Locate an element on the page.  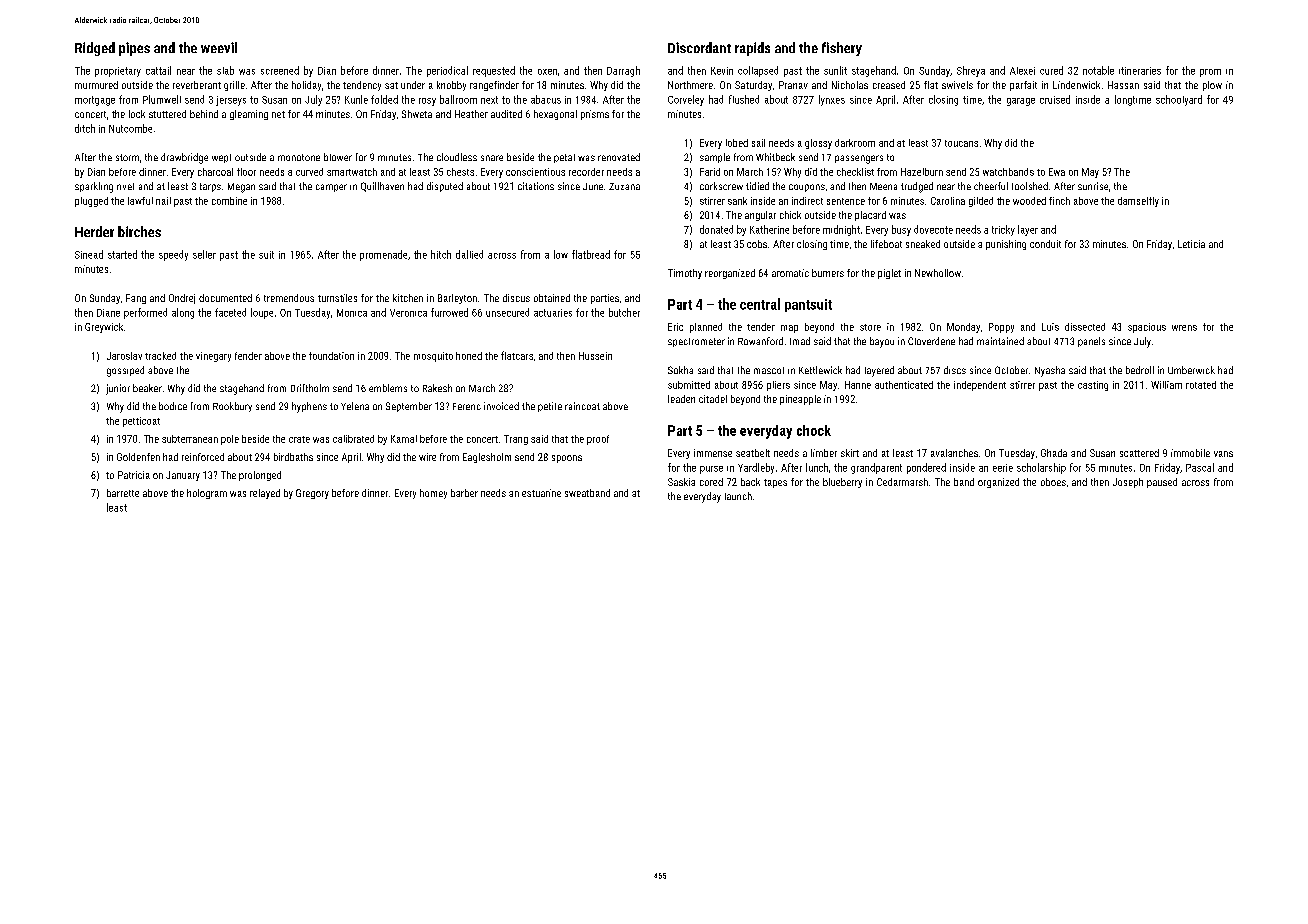
dovecote is located at coordinates (933, 229).
